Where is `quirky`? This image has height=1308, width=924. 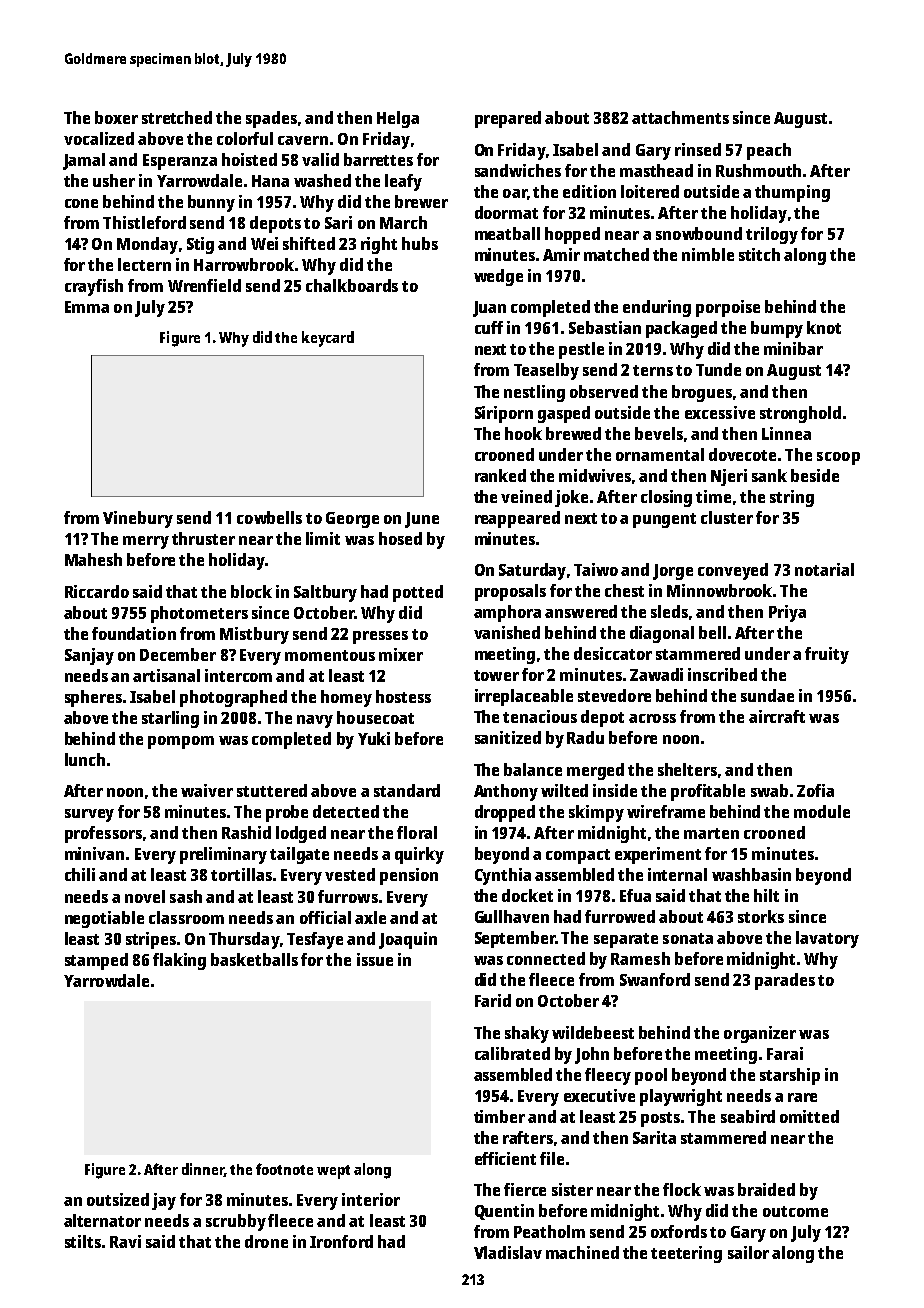 quirky is located at coordinates (419, 855).
